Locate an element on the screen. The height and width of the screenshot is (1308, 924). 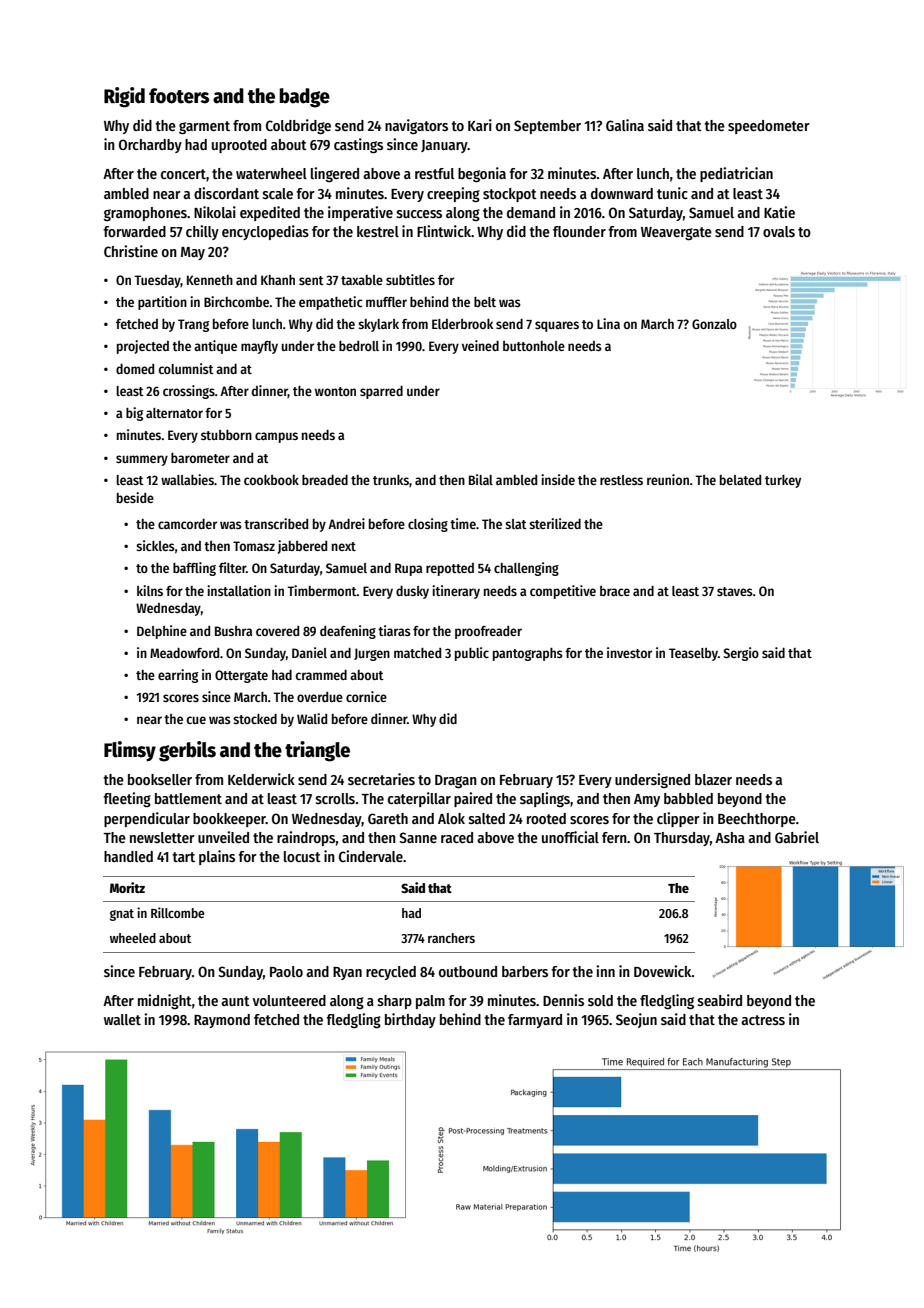
kestrel is located at coordinates (378, 231).
